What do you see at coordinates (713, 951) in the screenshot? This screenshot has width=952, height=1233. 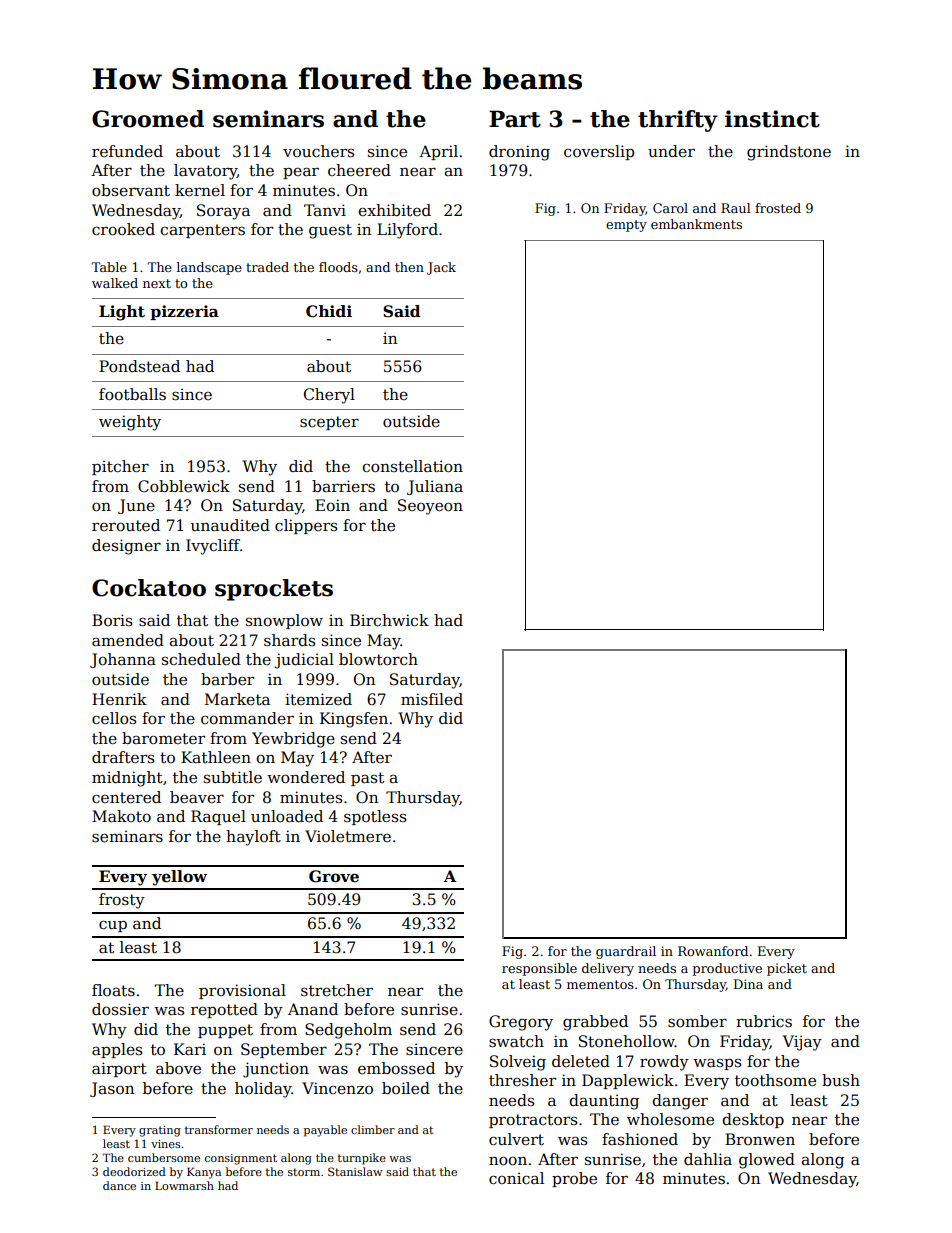 I see `Rowanford` at bounding box center [713, 951].
